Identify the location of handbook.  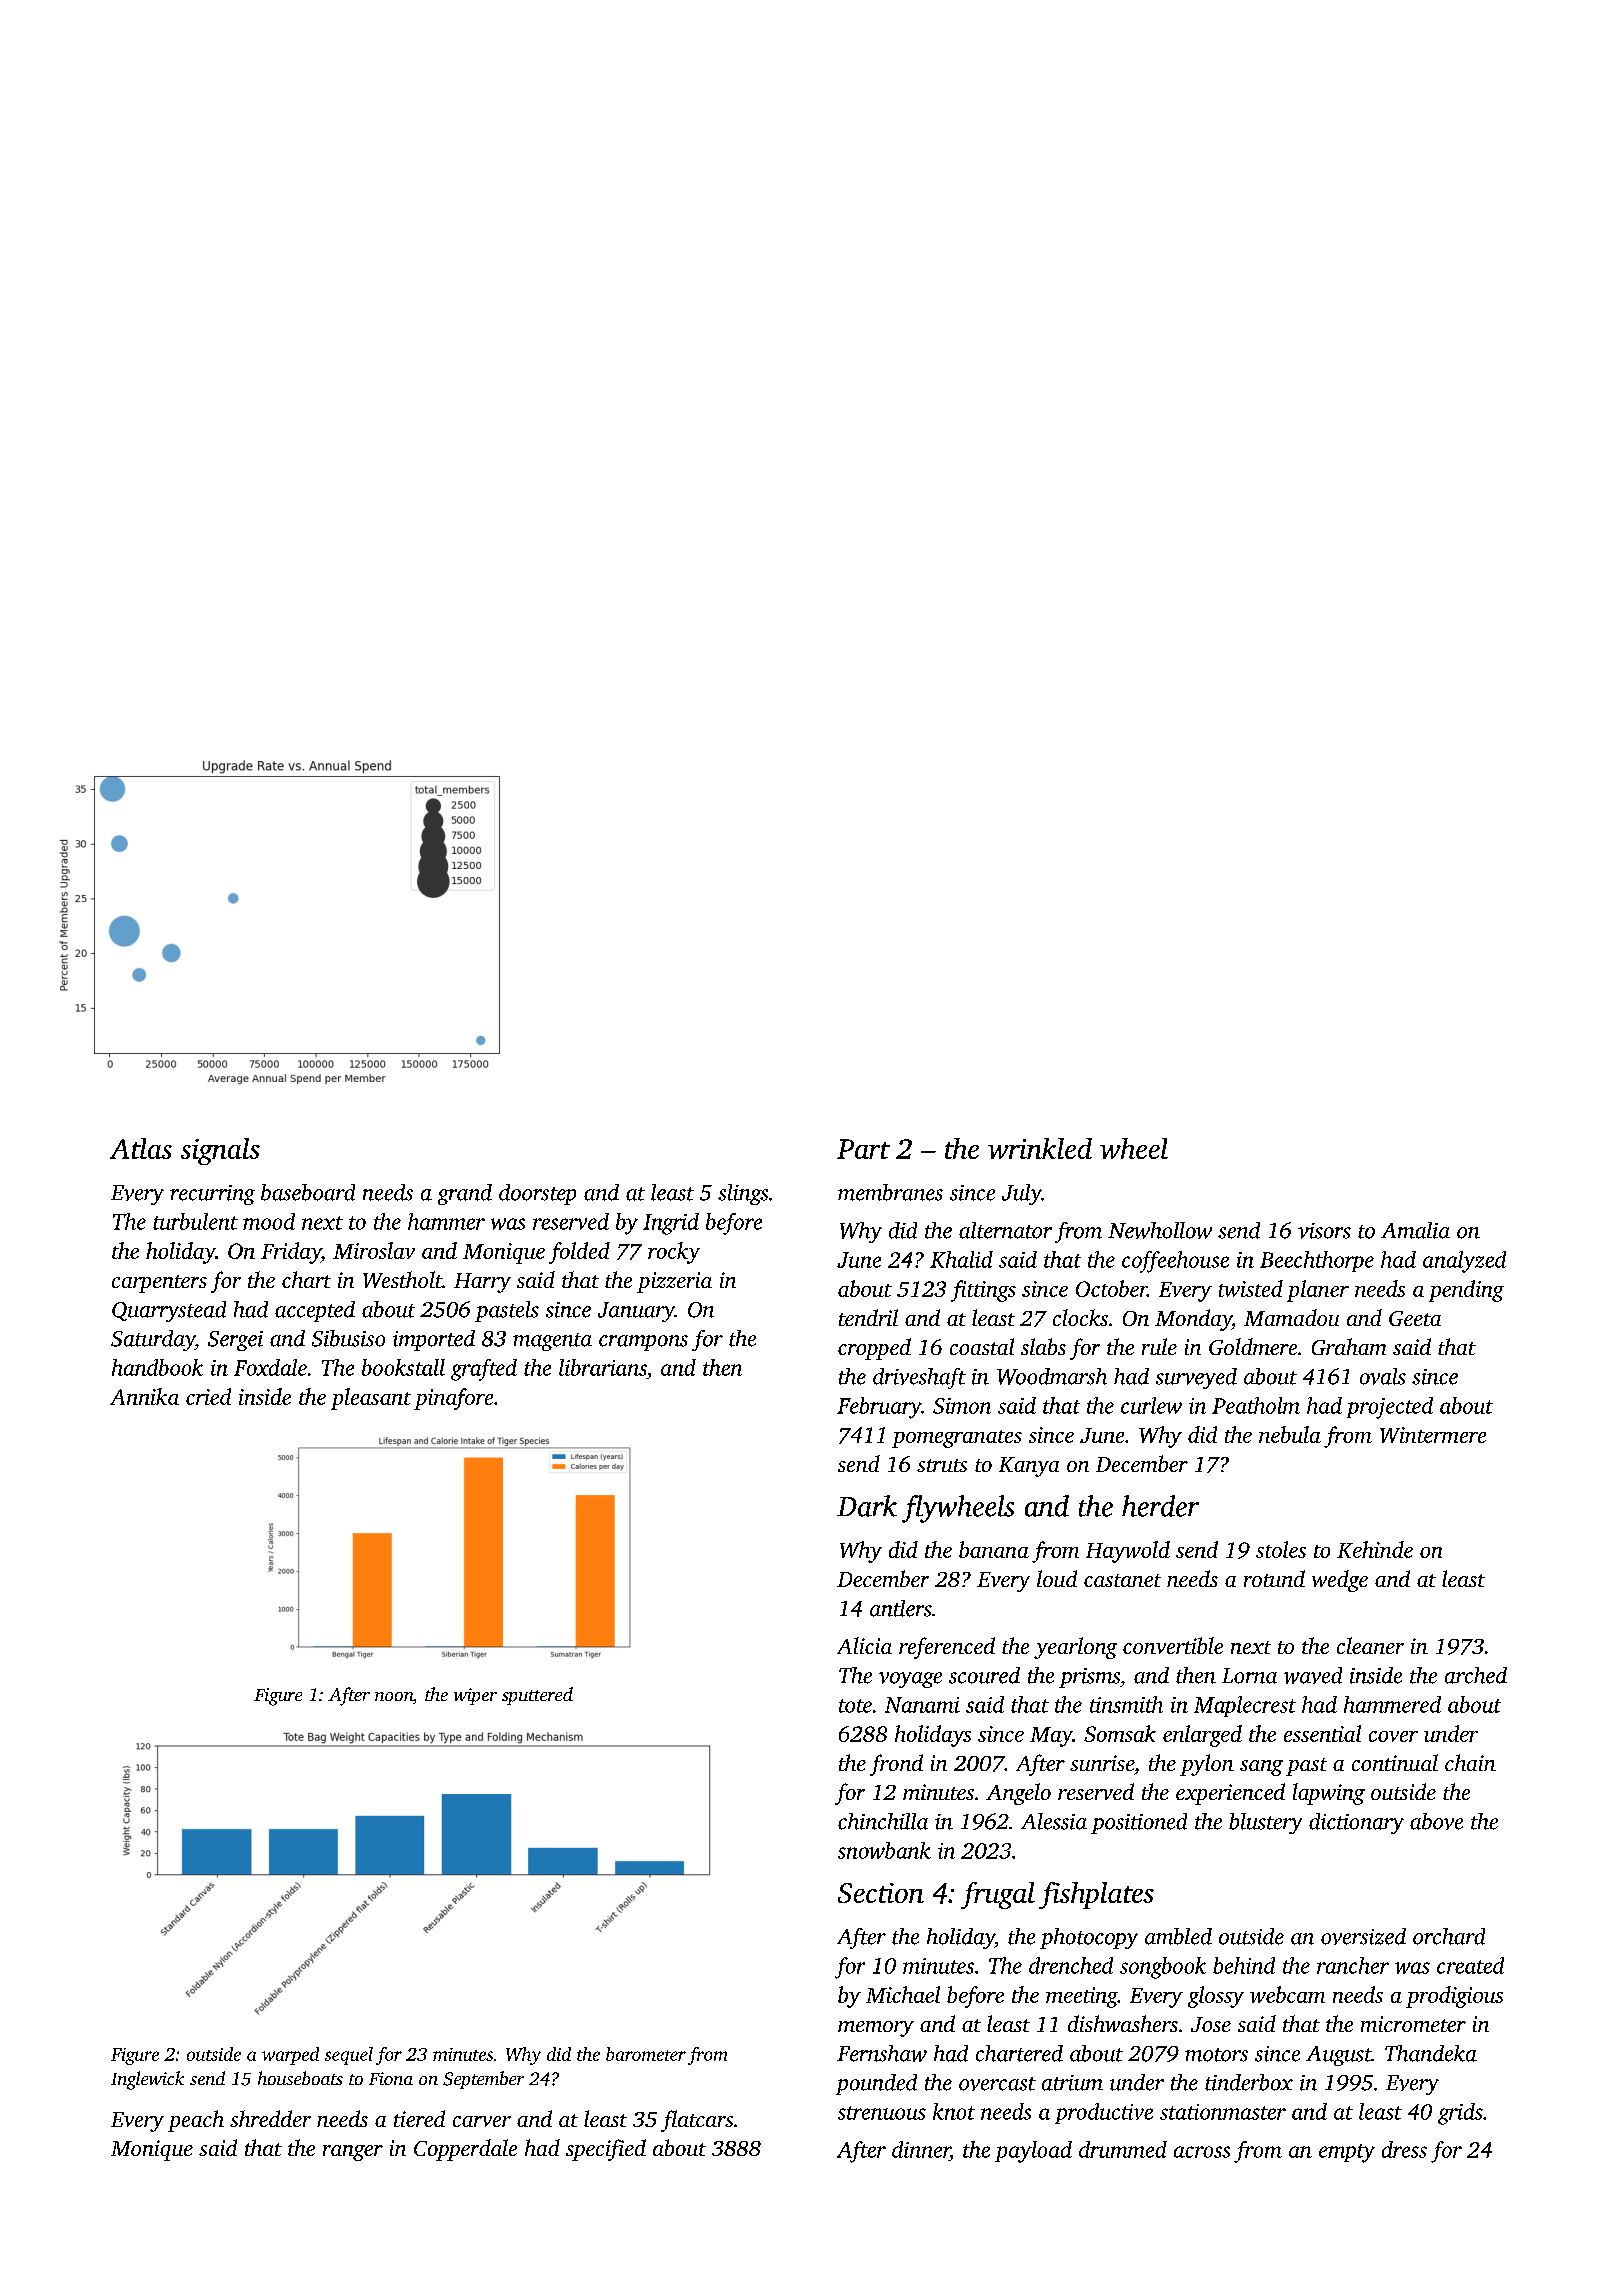
(157, 1367).
